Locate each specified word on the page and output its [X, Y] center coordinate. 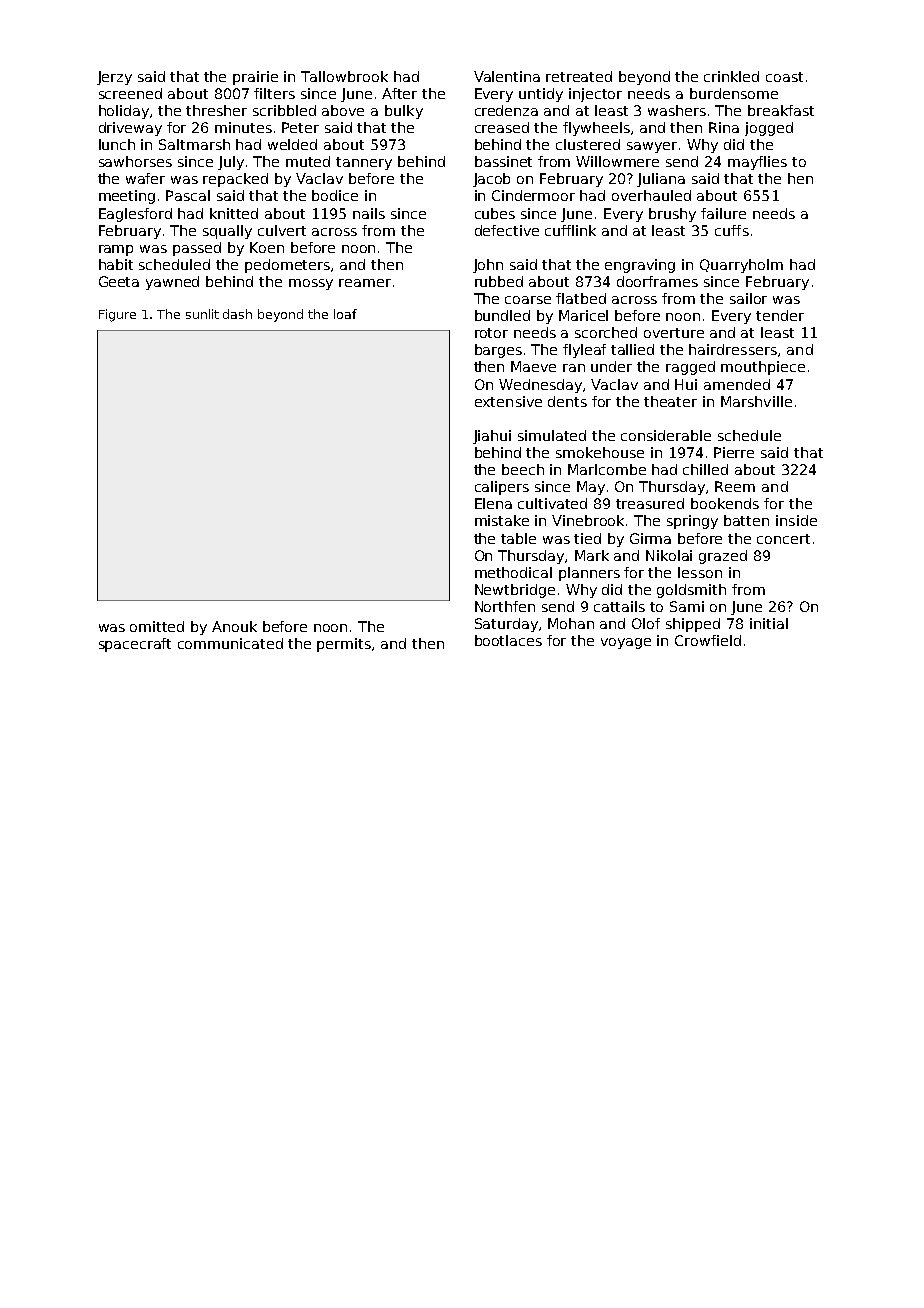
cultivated [552, 503]
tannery [364, 163]
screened [130, 93]
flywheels [596, 129]
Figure [117, 315]
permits [344, 645]
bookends [725, 503]
